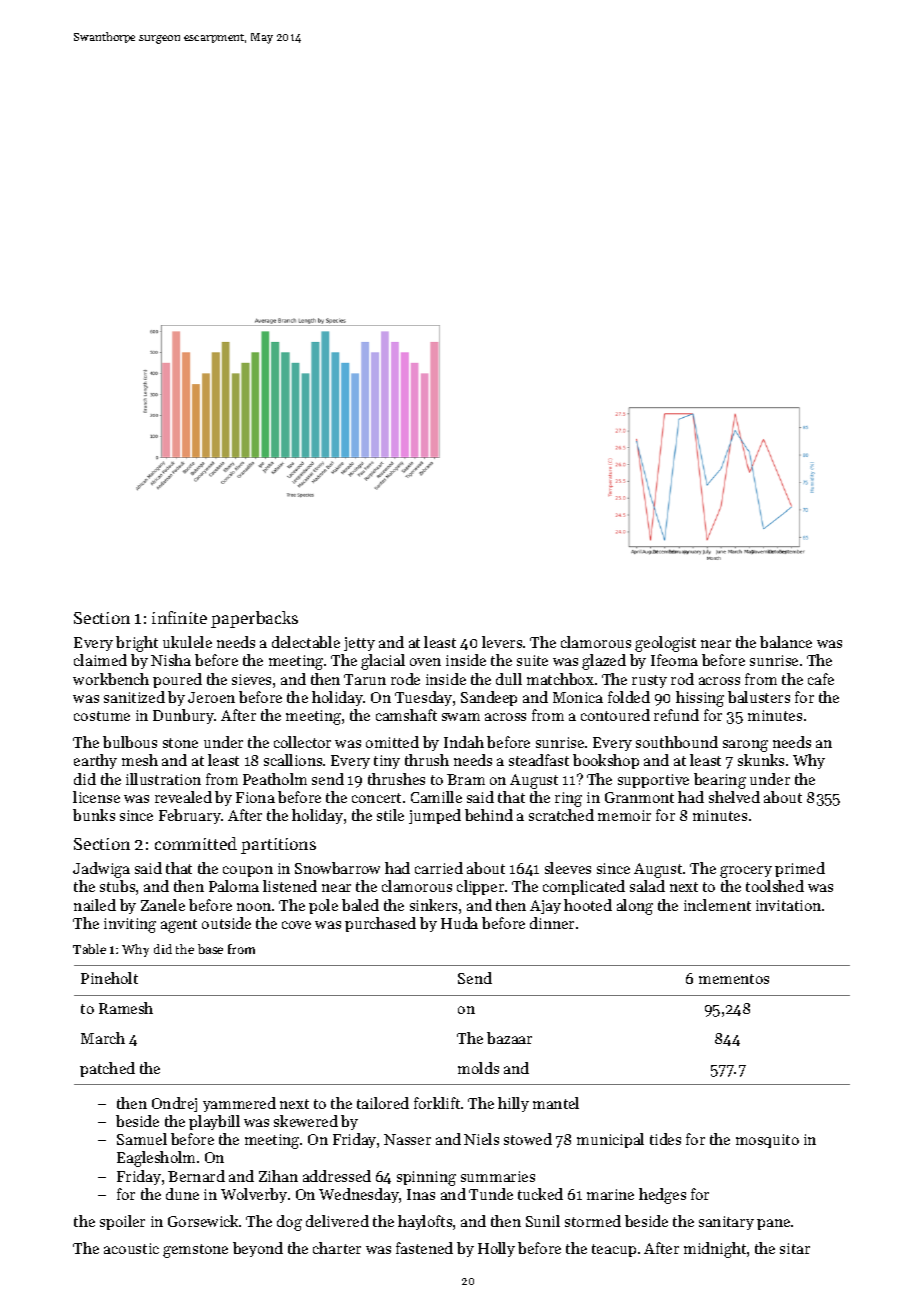 This screenshot has width=924, height=1308. Describe the element at coordinates (734, 979) in the screenshot. I see `mementos` at that location.
